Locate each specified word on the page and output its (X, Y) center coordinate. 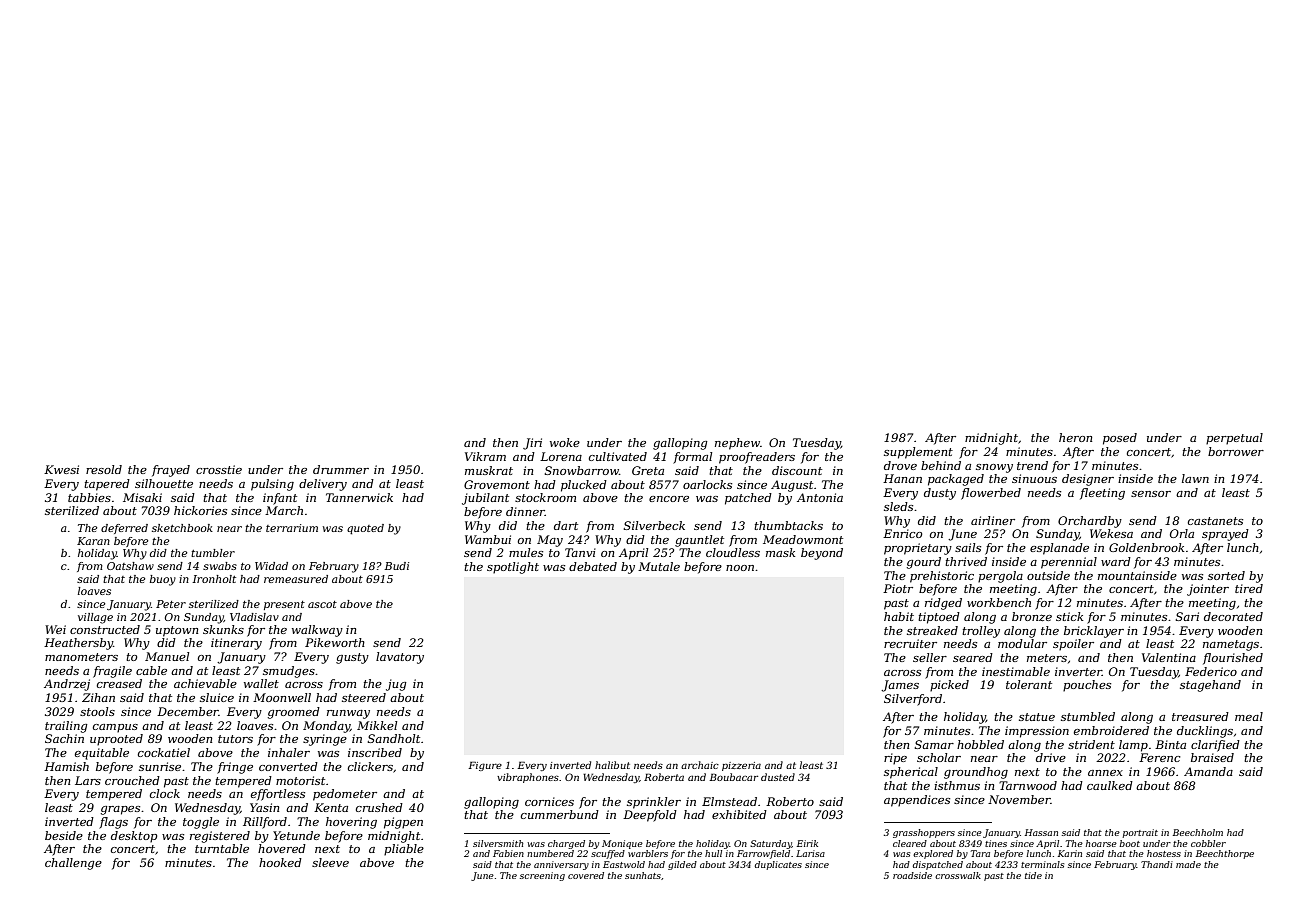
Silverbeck (654, 525)
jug (396, 685)
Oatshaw (130, 566)
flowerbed (991, 494)
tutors (235, 739)
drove (900, 465)
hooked (280, 862)
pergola (1000, 577)
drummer (341, 469)
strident (1091, 744)
